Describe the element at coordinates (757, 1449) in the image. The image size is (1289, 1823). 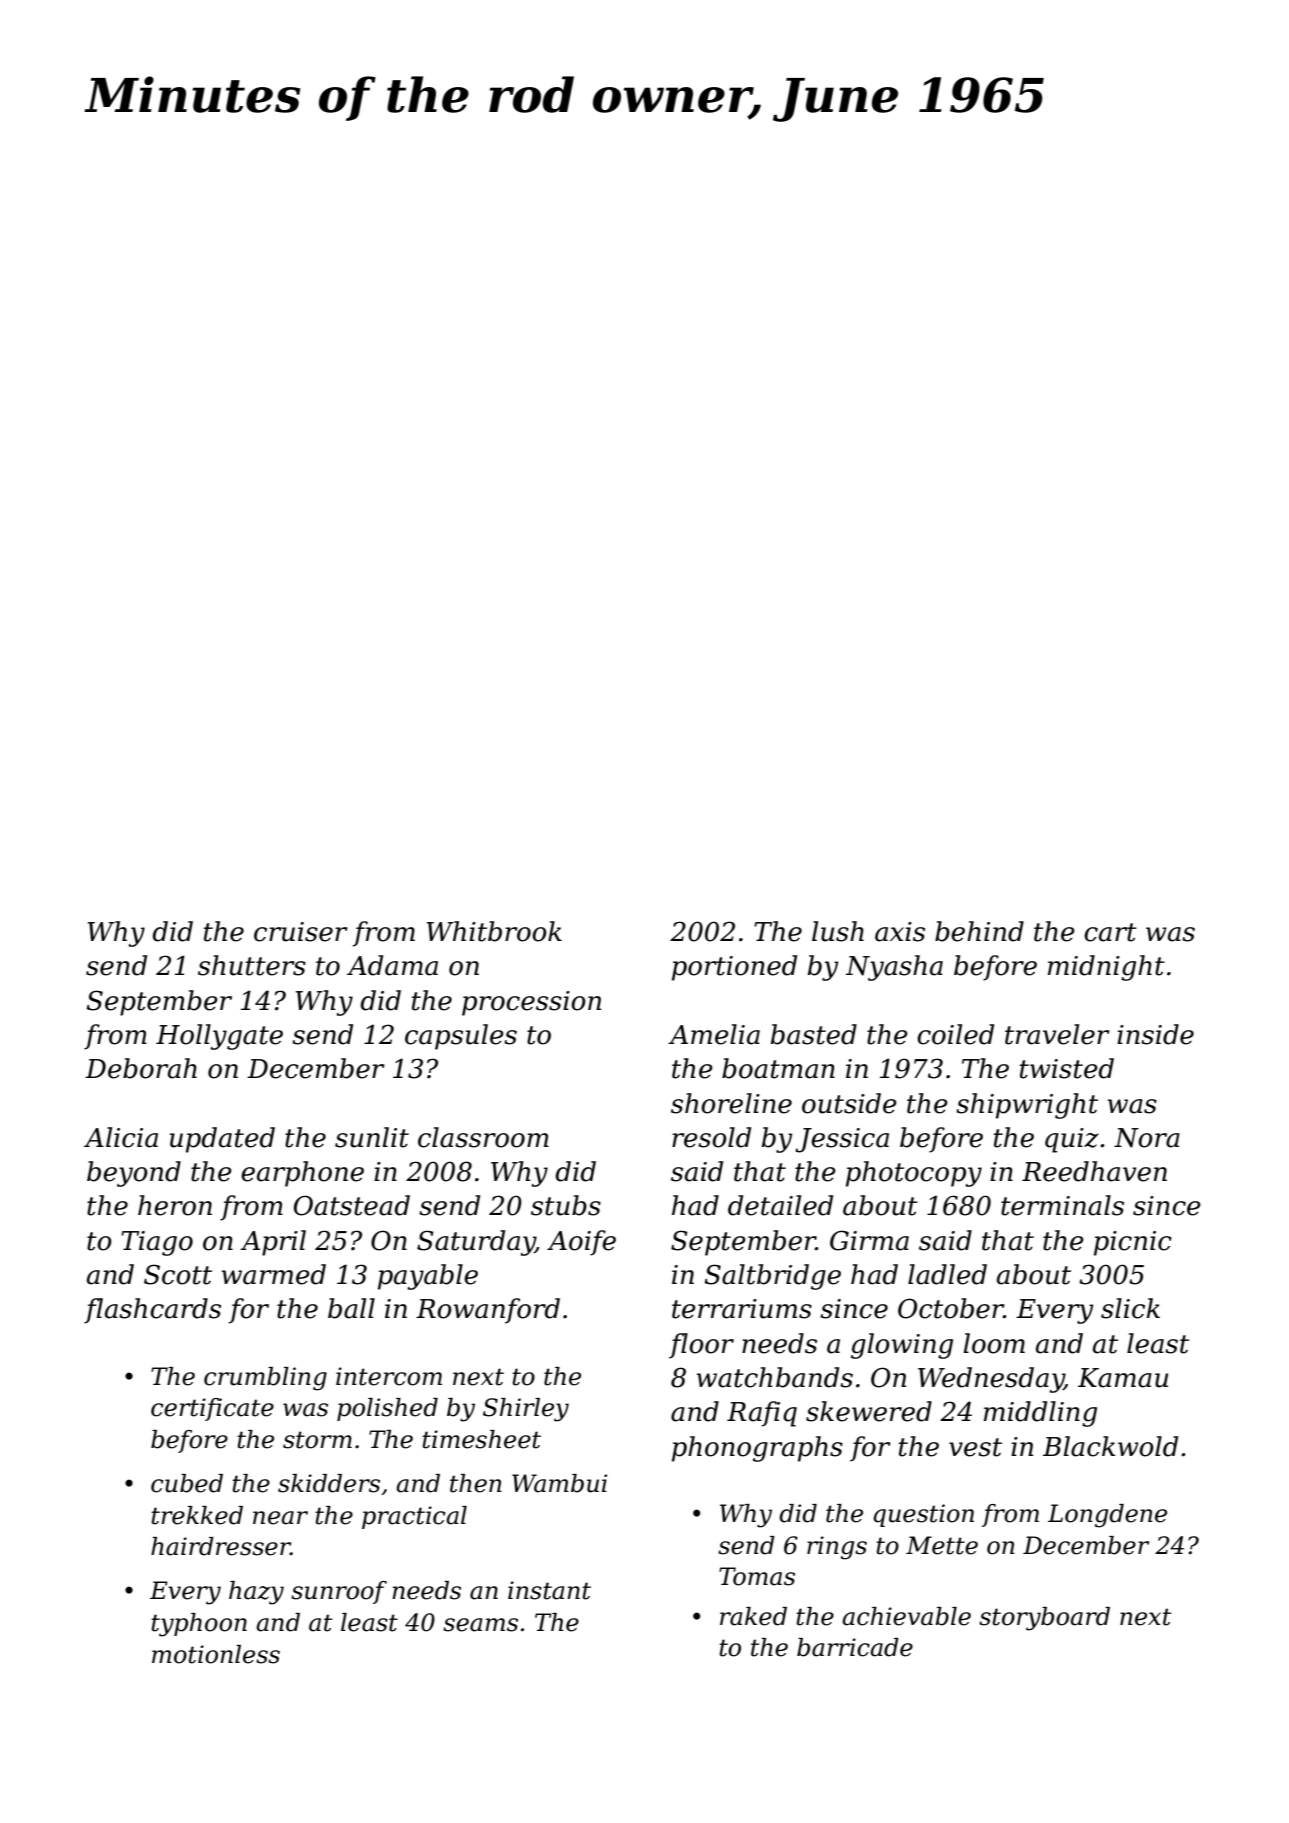
I see `phonographs` at that location.
